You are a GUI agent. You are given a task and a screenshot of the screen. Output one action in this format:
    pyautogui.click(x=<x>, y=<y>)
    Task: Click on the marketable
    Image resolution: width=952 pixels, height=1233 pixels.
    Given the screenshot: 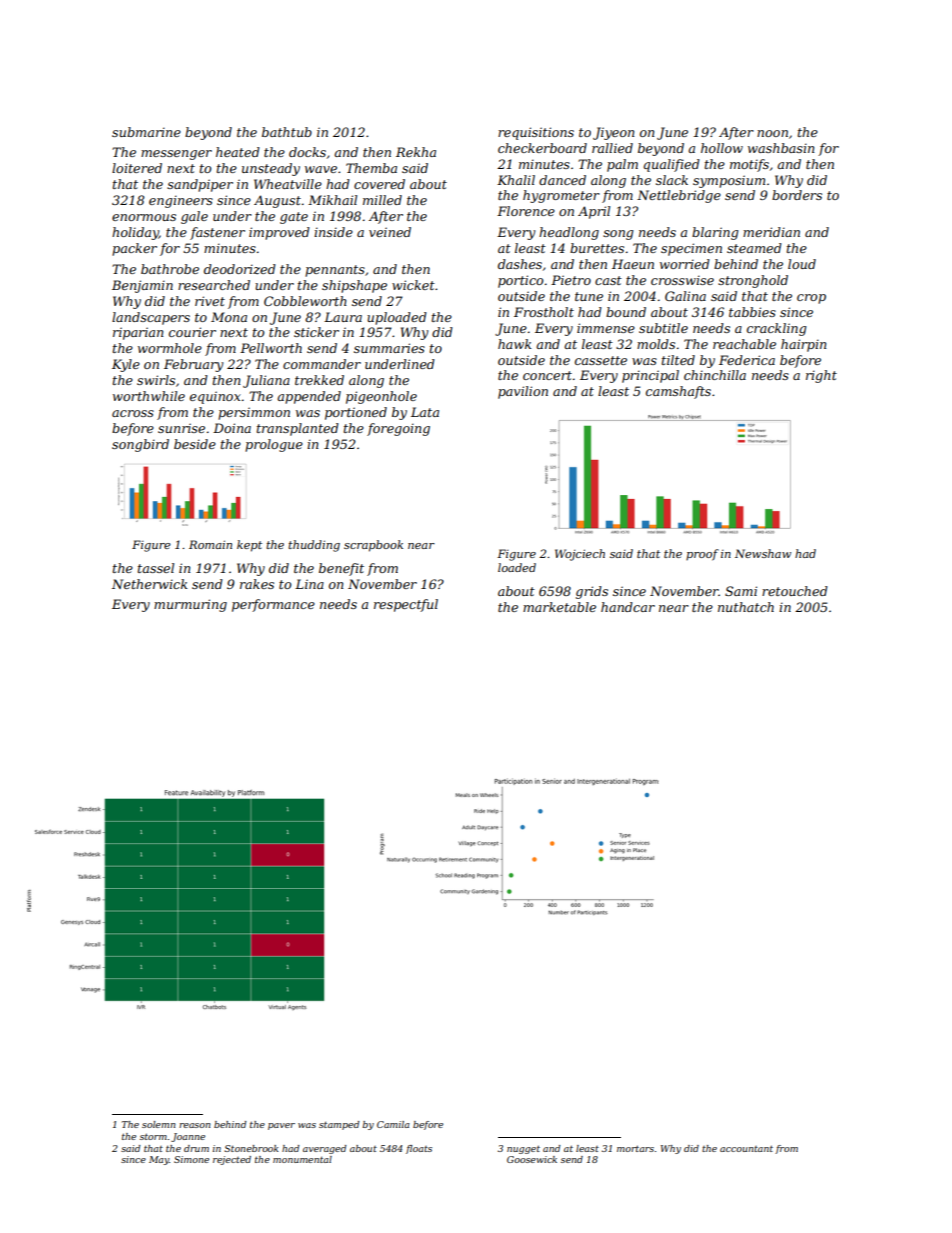 What is the action you would take?
    pyautogui.click(x=559, y=607)
